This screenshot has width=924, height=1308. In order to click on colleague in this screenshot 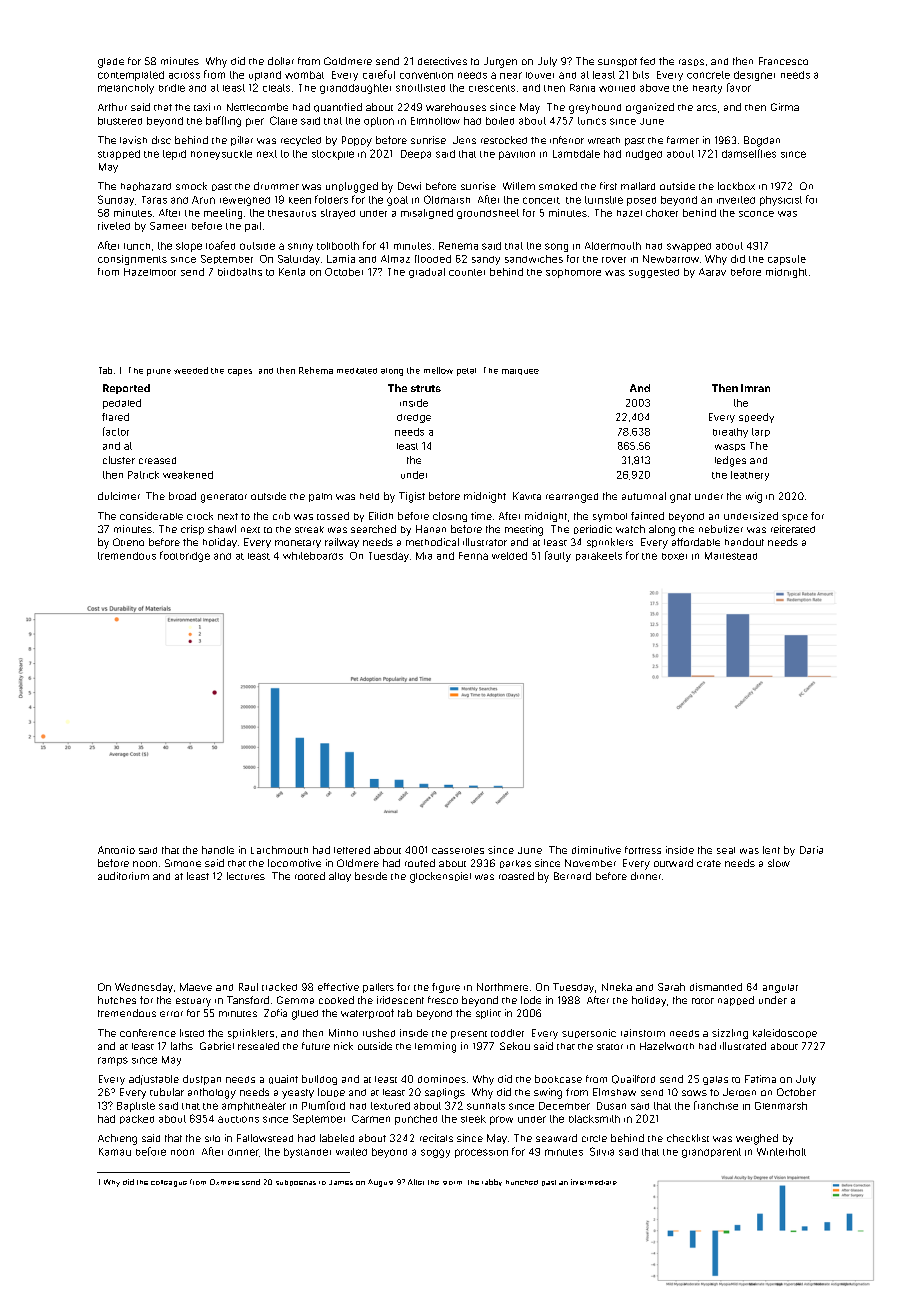, I will do `click(169, 1183)`.
